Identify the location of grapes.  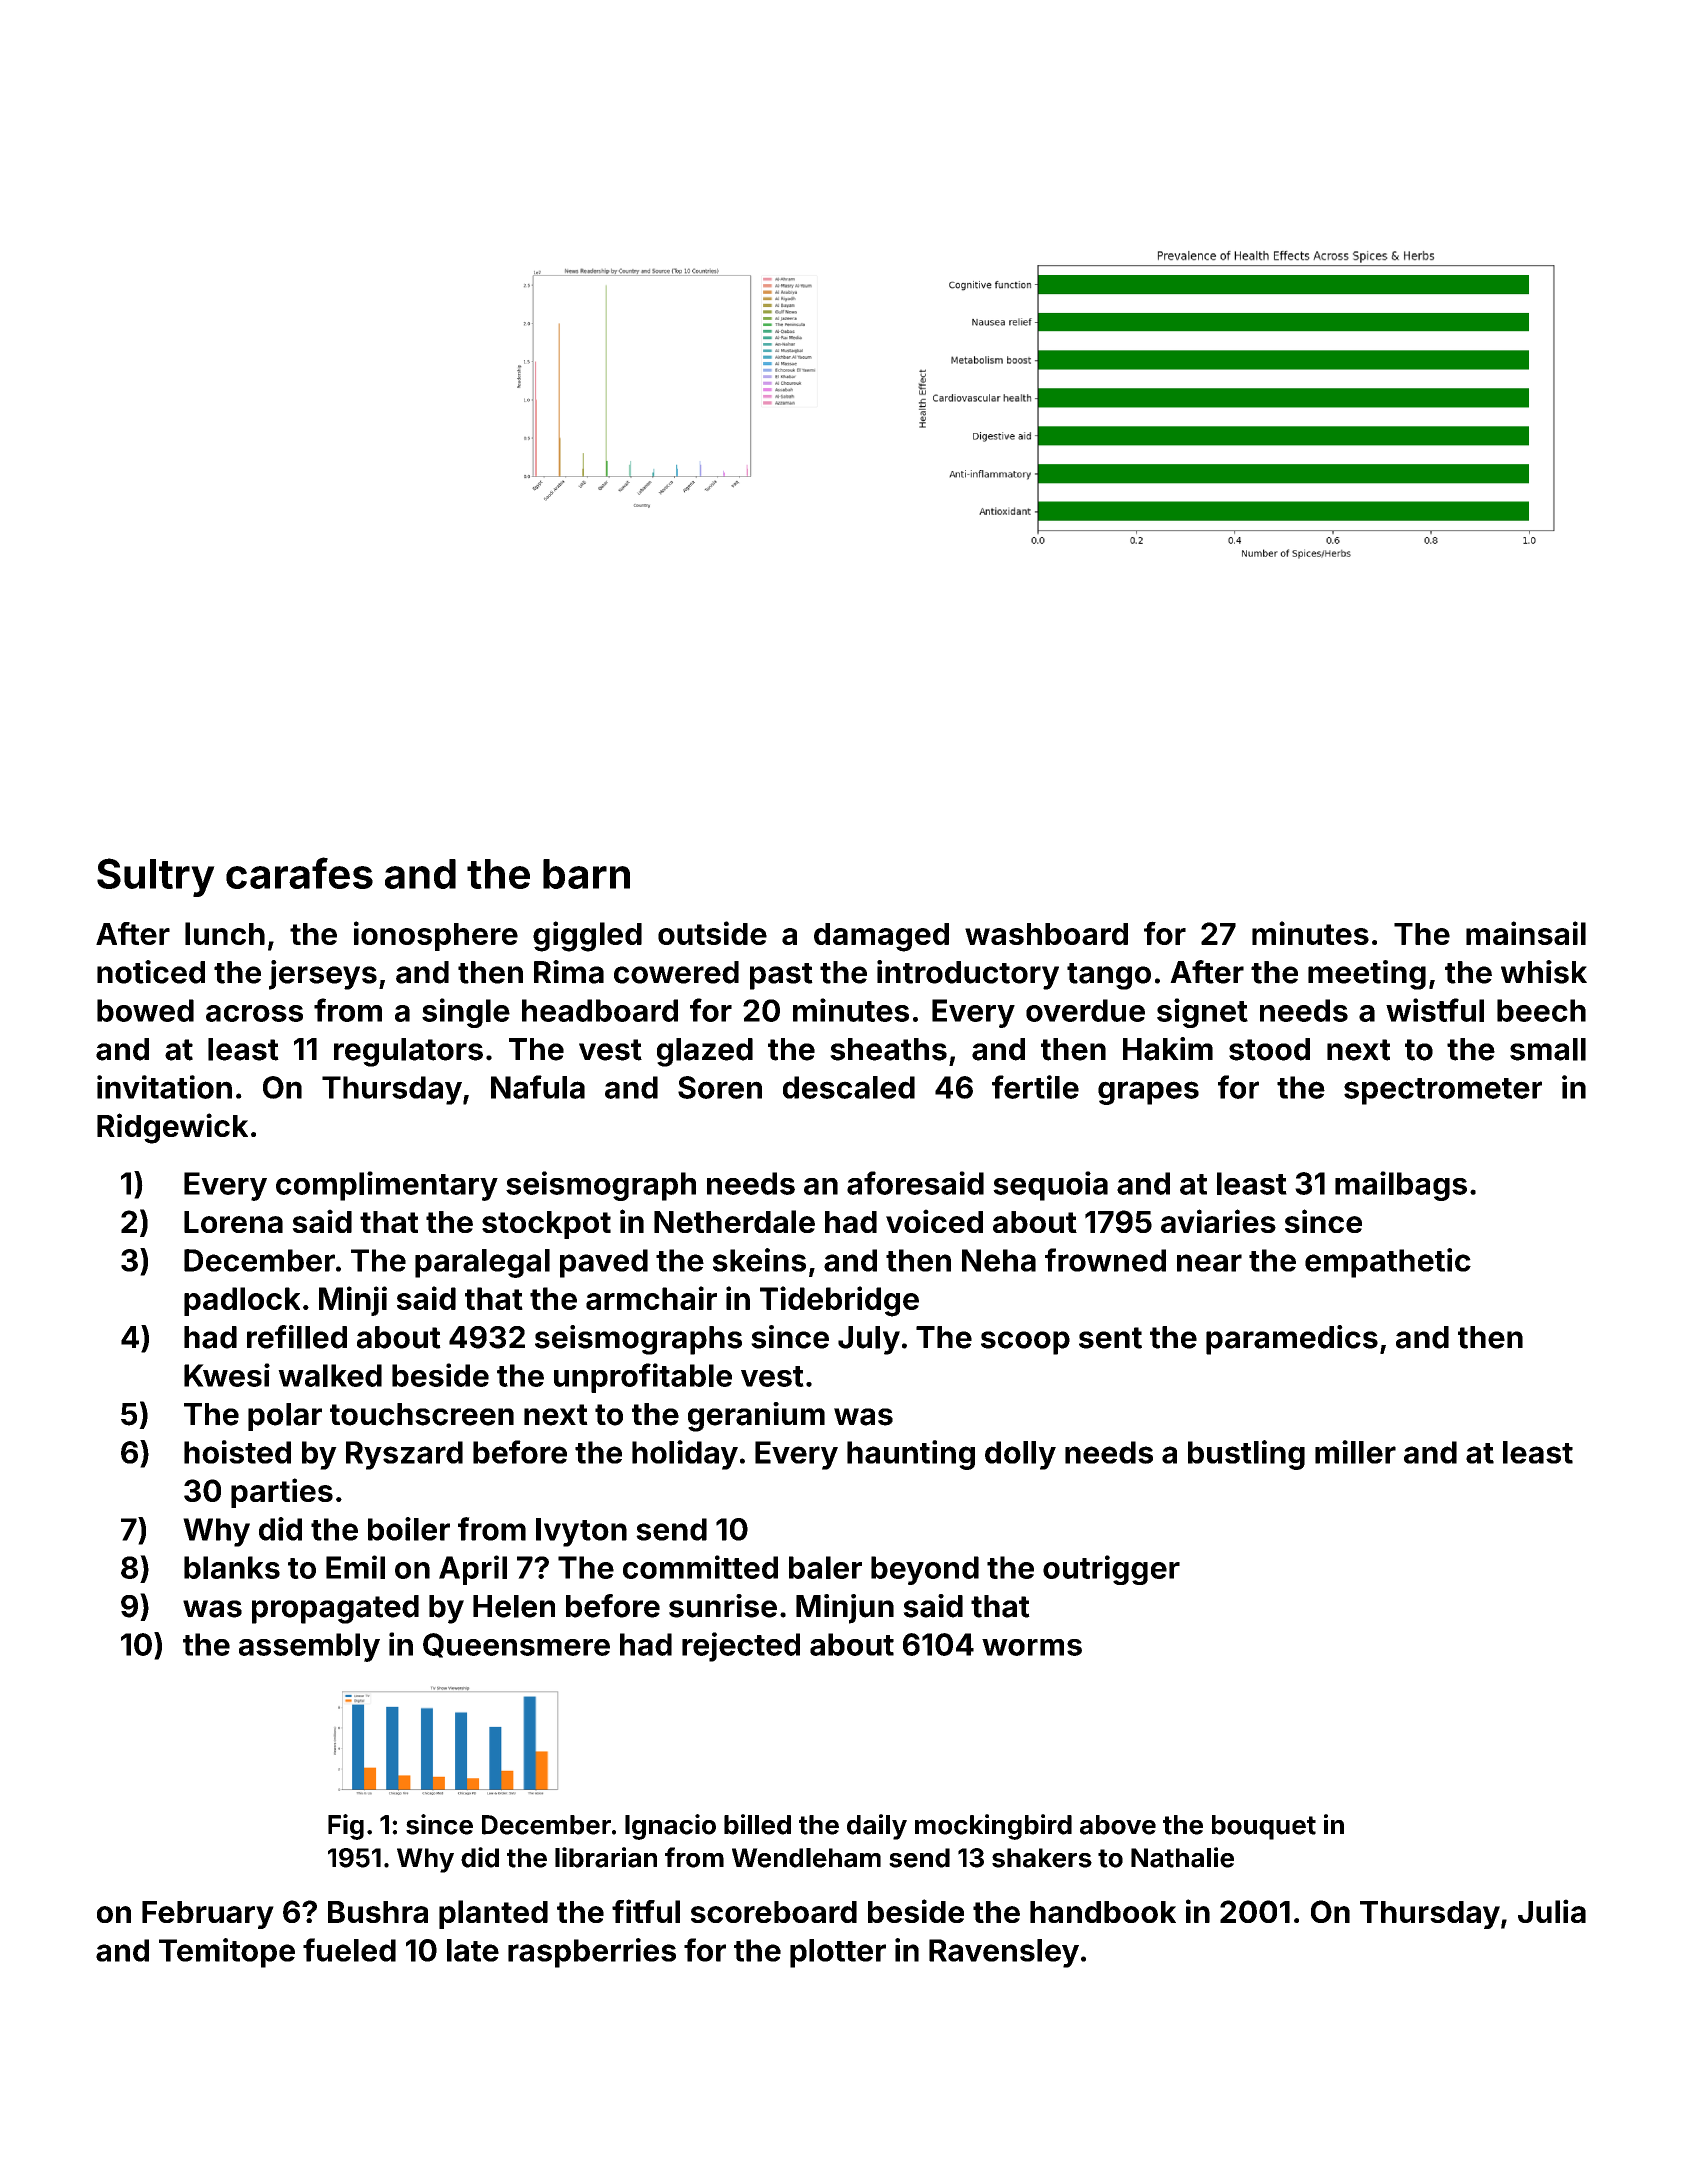
(1148, 1093).
